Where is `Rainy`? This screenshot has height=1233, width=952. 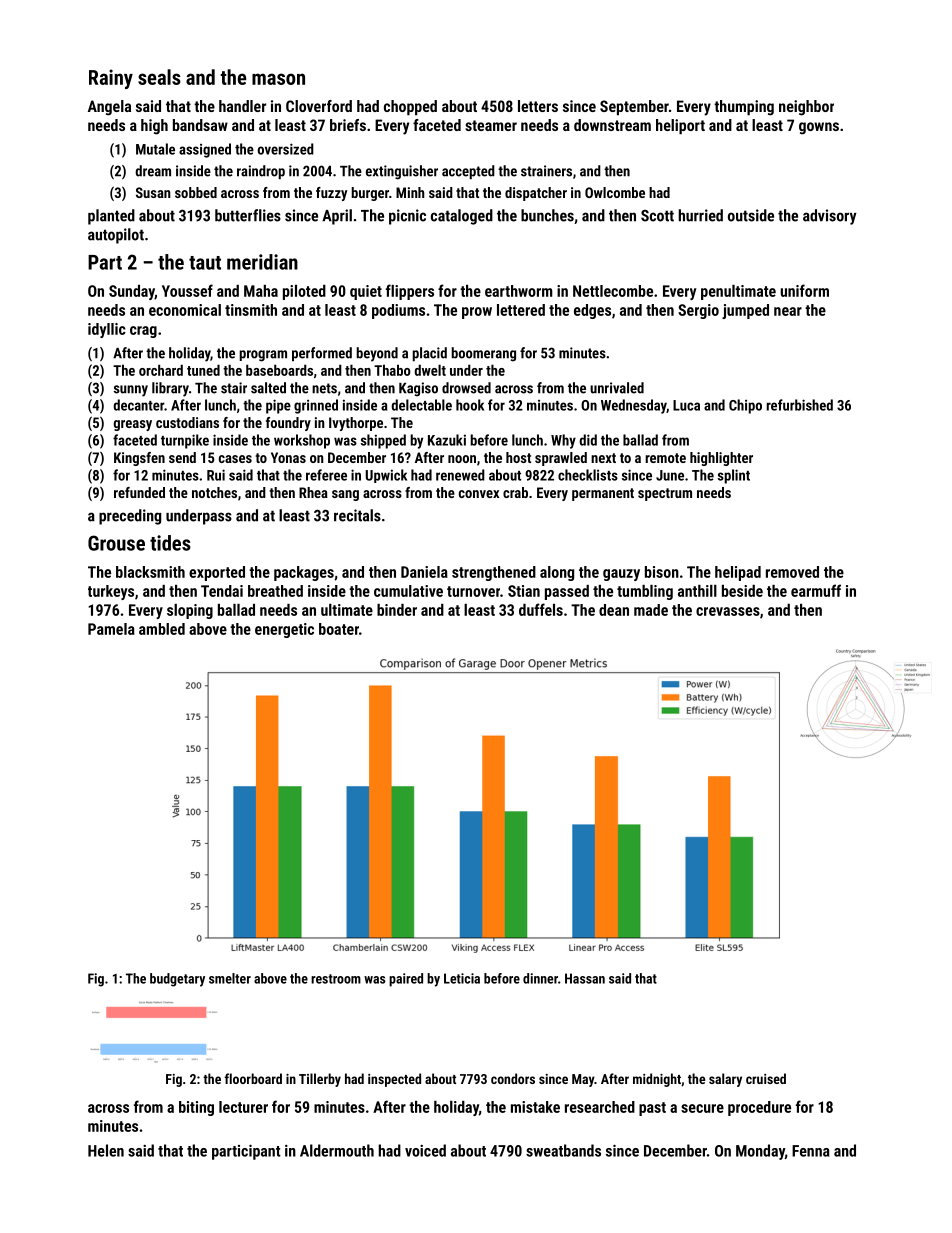 Rainy is located at coordinates (111, 79).
